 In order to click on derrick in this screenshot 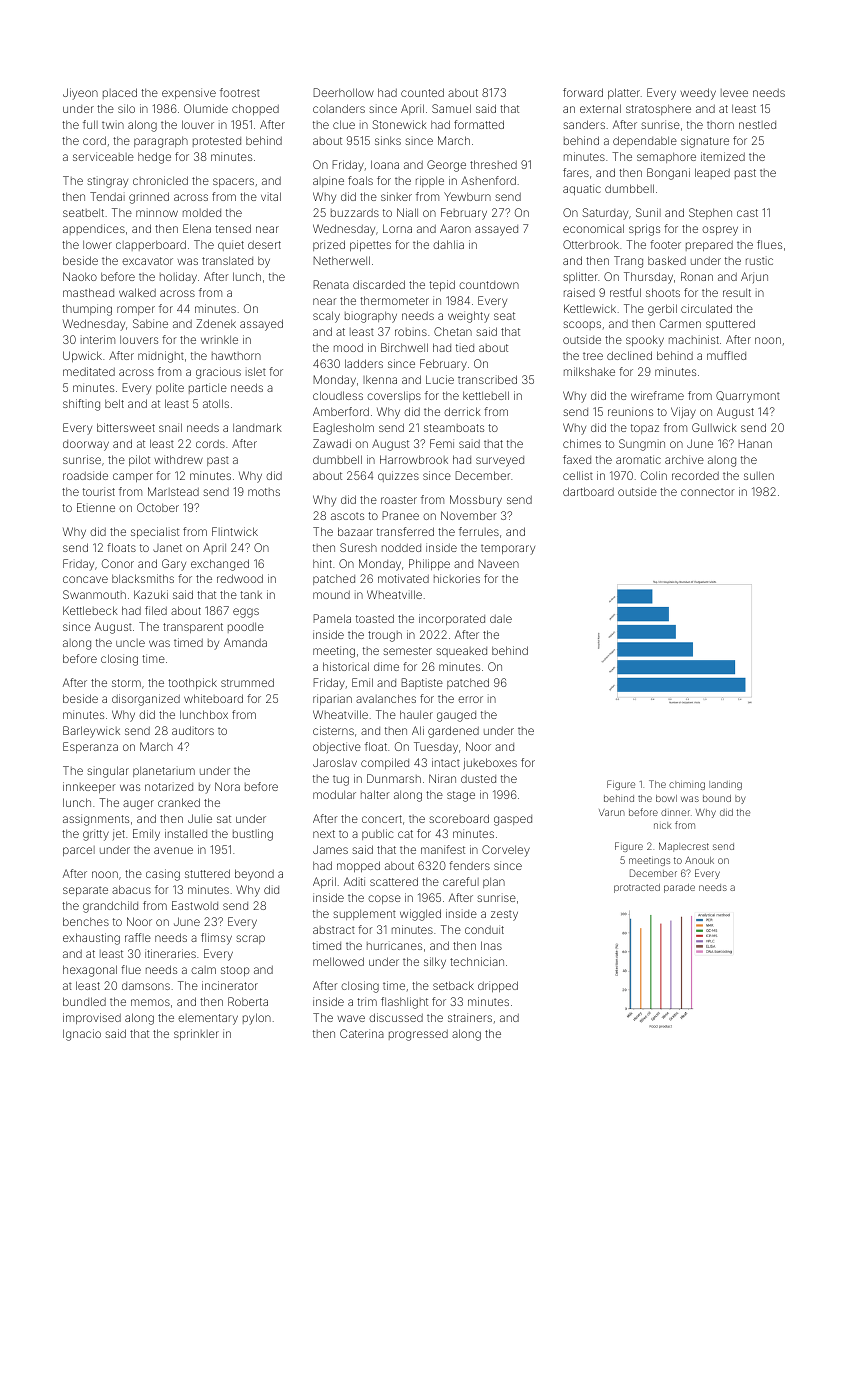, I will do `click(462, 411)`.
